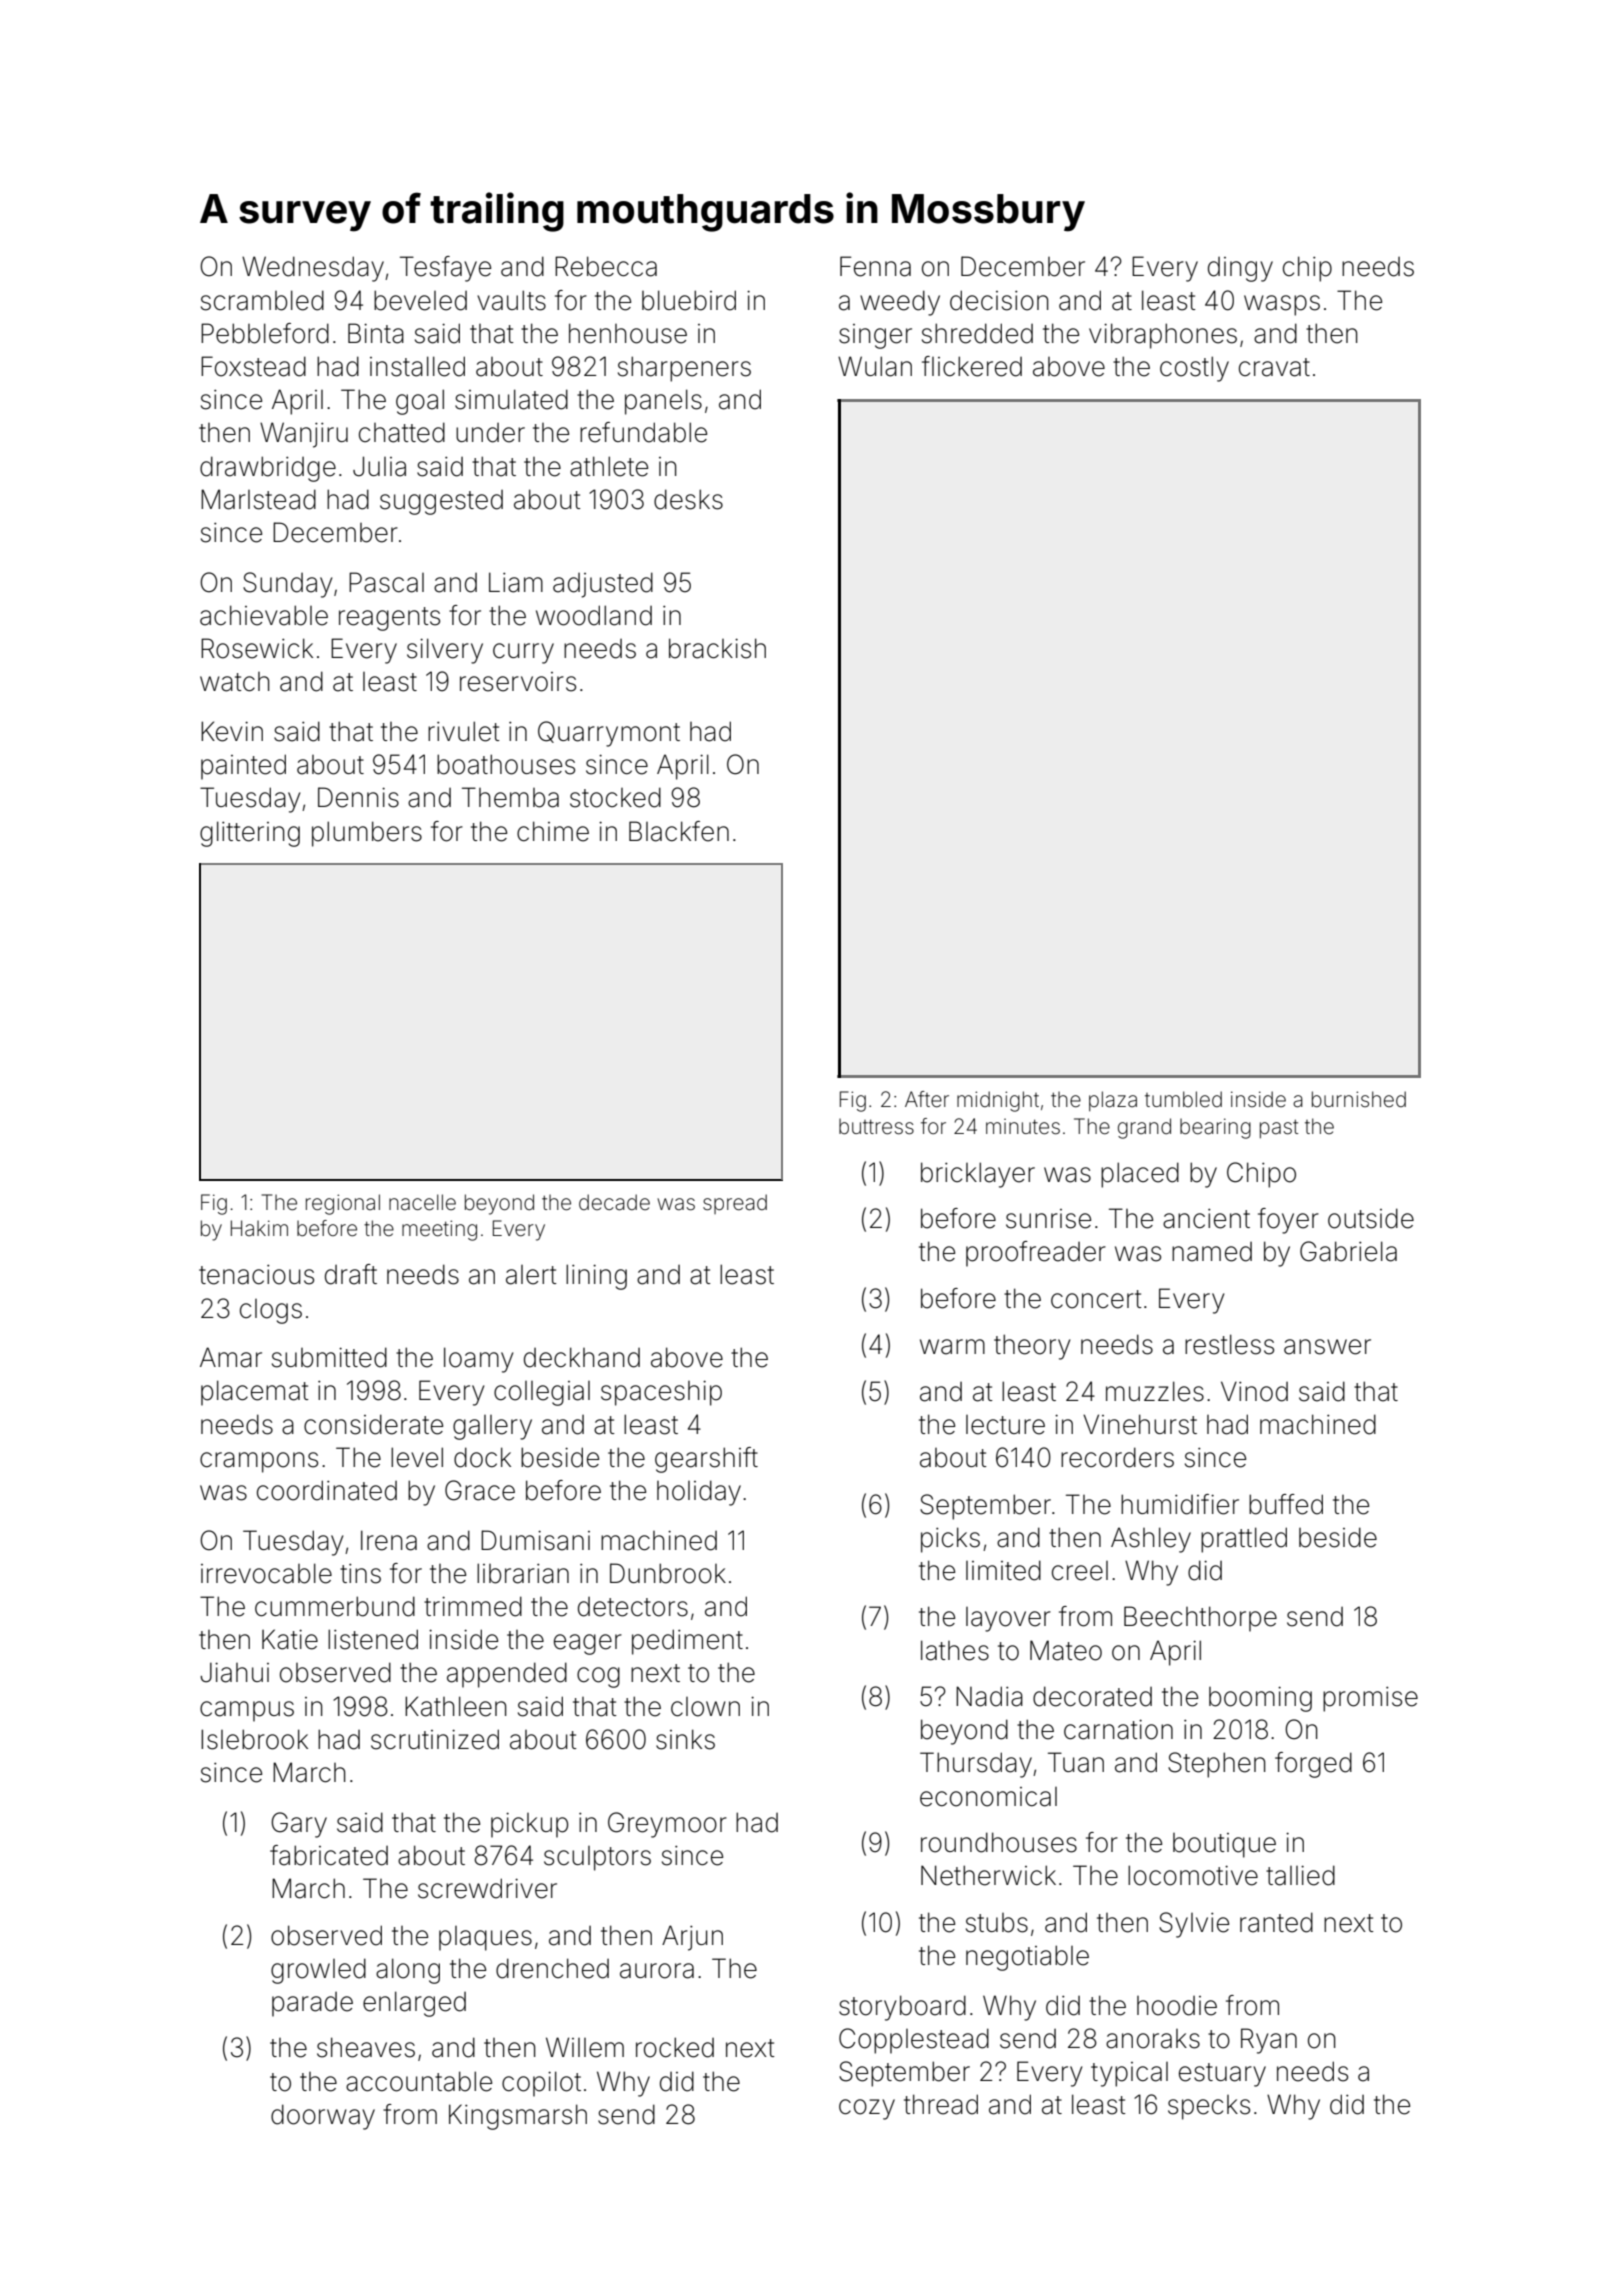  What do you see at coordinates (1240, 269) in the page?
I see `dingy` at bounding box center [1240, 269].
